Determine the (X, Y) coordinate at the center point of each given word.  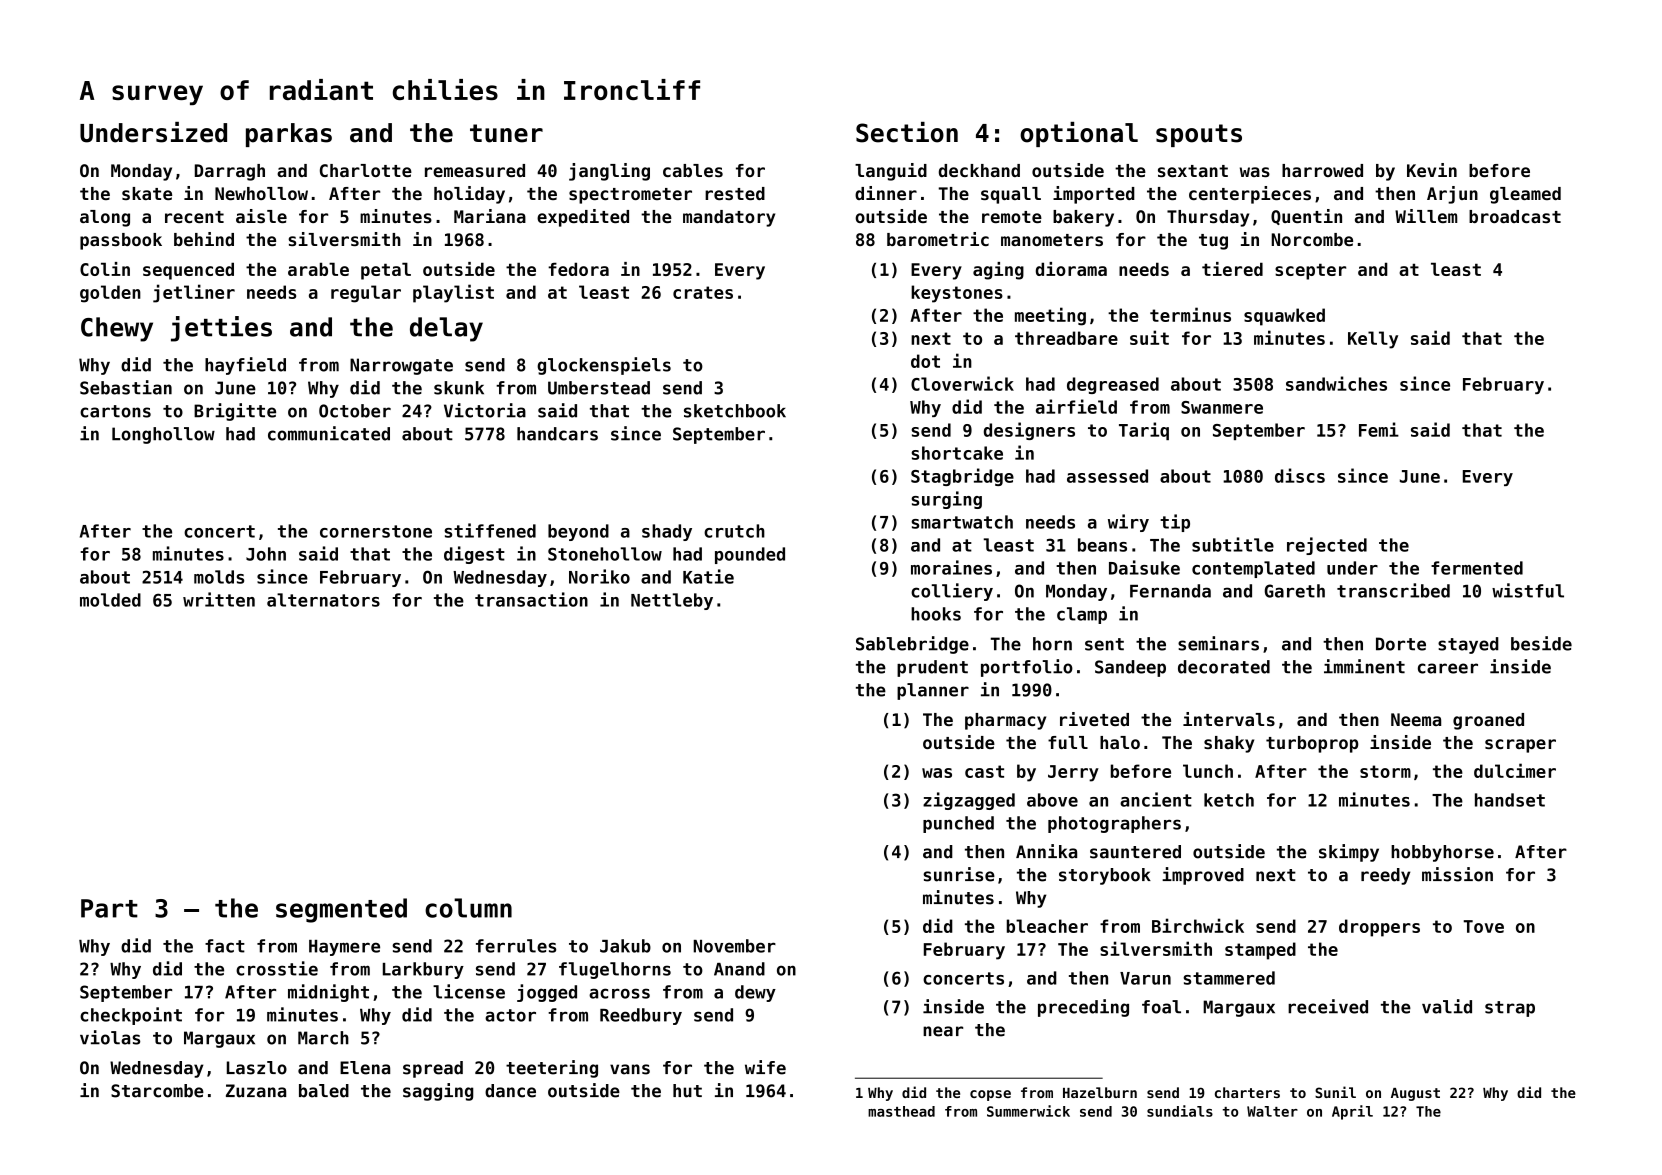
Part (109, 908)
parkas (289, 135)
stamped (1260, 951)
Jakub (625, 946)
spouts (1199, 135)
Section (907, 132)
